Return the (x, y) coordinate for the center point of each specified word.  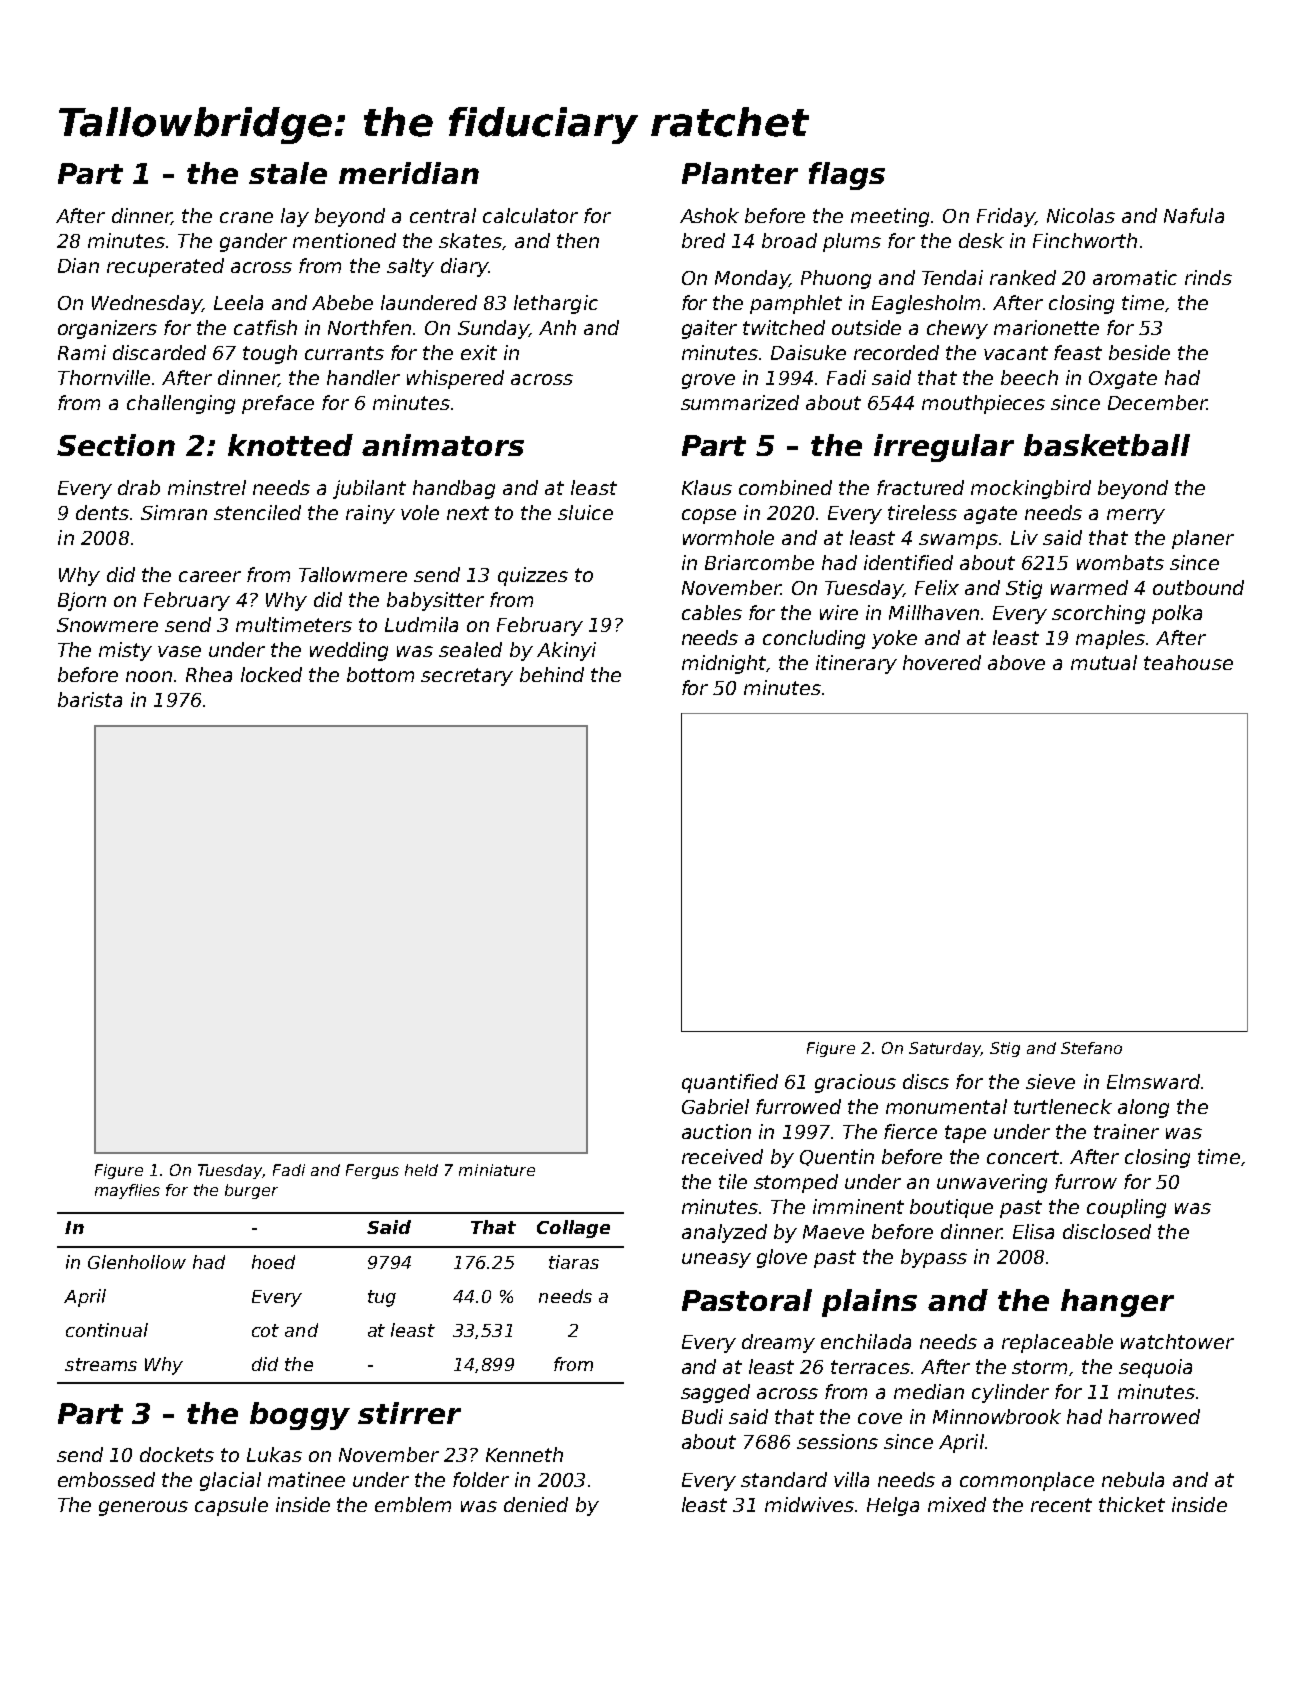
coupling (1126, 1208)
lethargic (556, 304)
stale (288, 173)
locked (271, 674)
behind (552, 674)
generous (143, 1508)
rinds (1208, 277)
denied (536, 1504)
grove (708, 381)
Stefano (1091, 1048)
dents (102, 512)
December (1157, 402)
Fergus (372, 1171)
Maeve (833, 1232)
